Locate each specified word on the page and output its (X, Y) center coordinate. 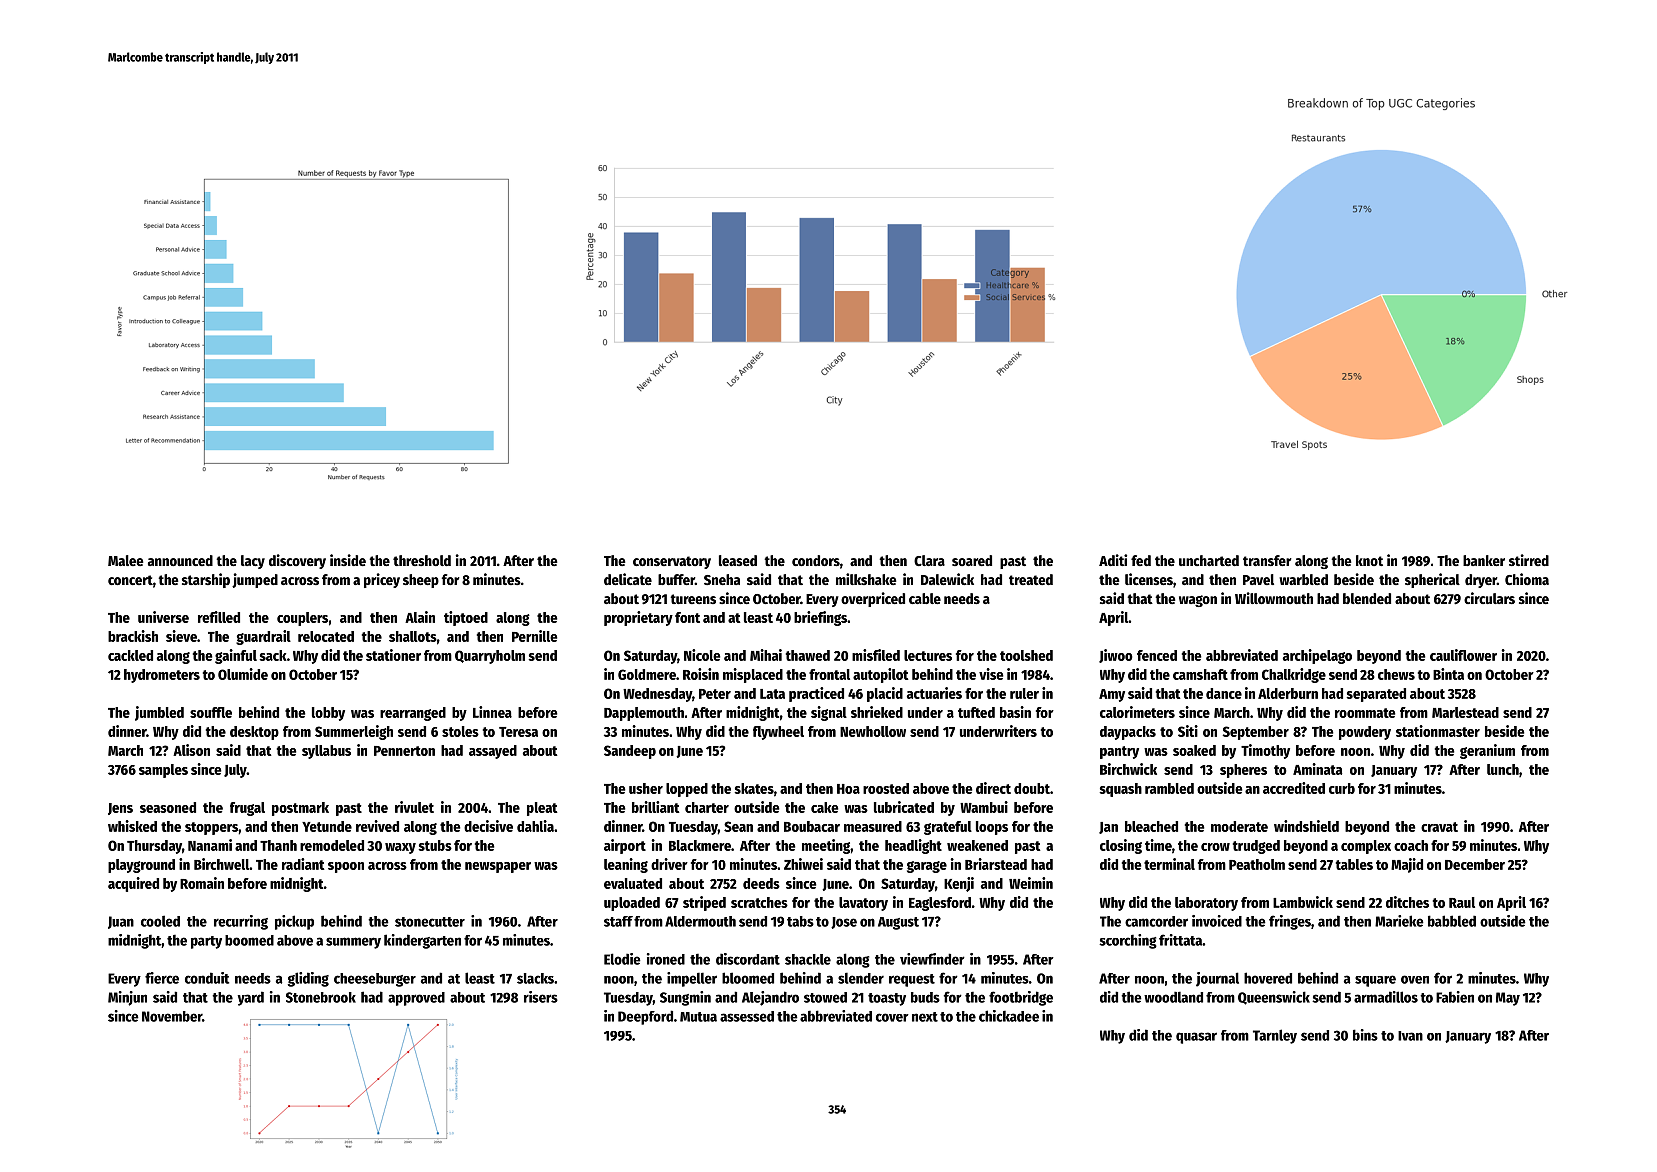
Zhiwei (803, 864)
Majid (1407, 865)
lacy (253, 562)
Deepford (645, 1017)
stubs (435, 845)
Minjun (127, 998)
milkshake (866, 579)
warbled (1303, 579)
